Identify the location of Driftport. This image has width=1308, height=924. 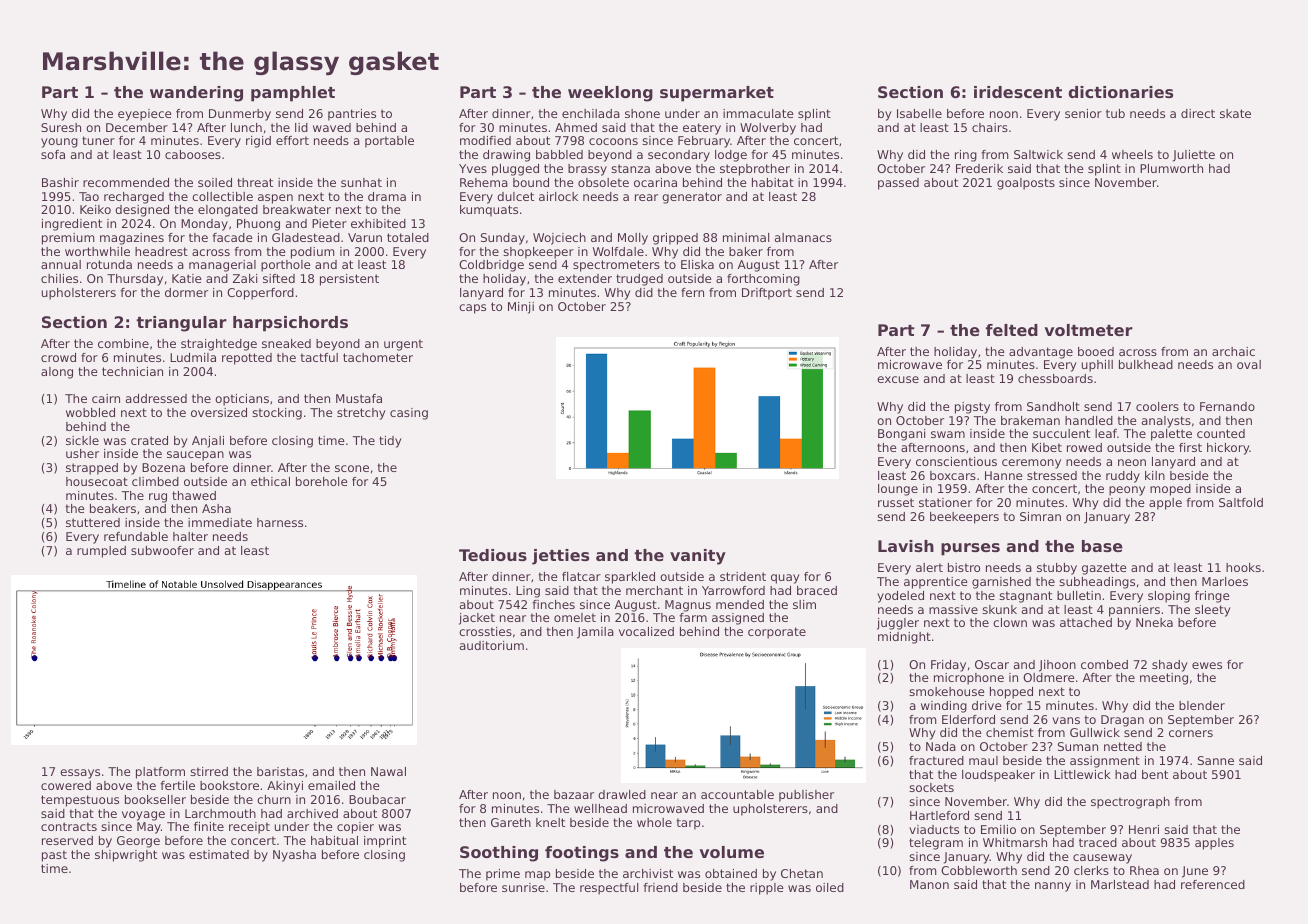
(767, 294).
